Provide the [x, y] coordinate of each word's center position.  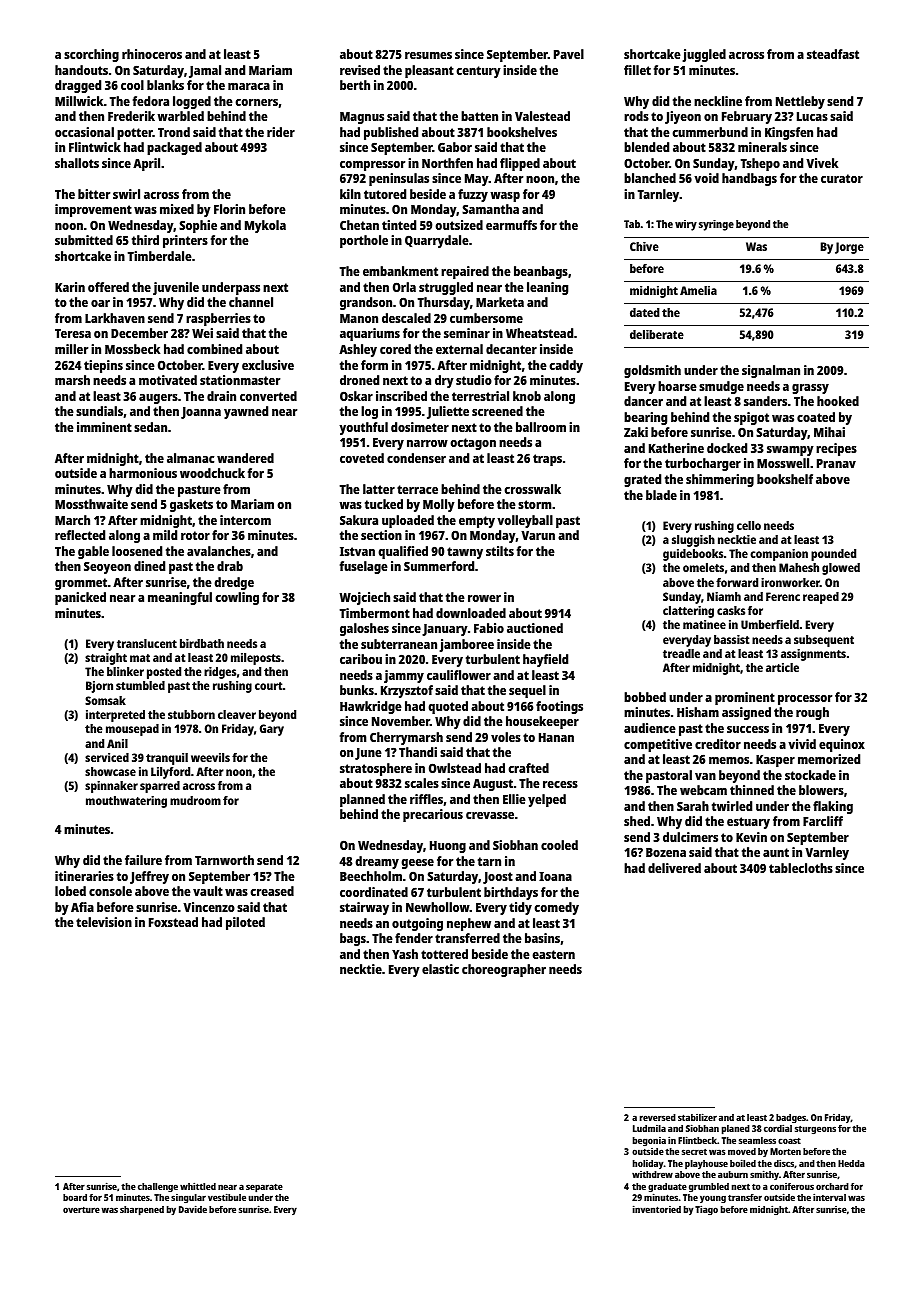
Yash [405, 954]
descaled [406, 318]
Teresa [73, 333]
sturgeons [815, 1130]
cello [749, 525]
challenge [158, 1187]
